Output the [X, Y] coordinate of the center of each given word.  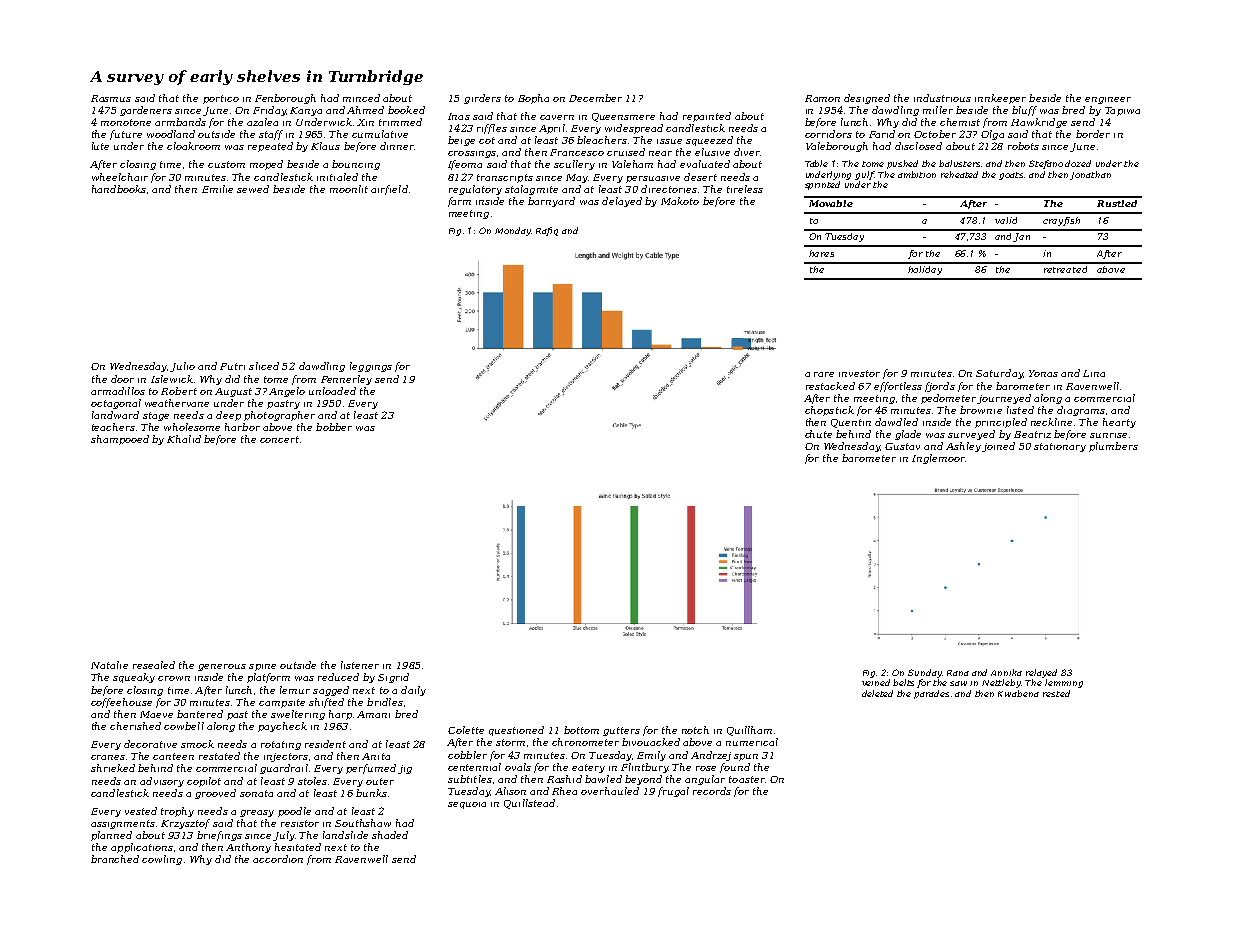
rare [824, 374]
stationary [1060, 447]
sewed [253, 189]
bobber [334, 427]
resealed [154, 665]
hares [821, 253]
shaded [390, 835]
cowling [162, 860]
